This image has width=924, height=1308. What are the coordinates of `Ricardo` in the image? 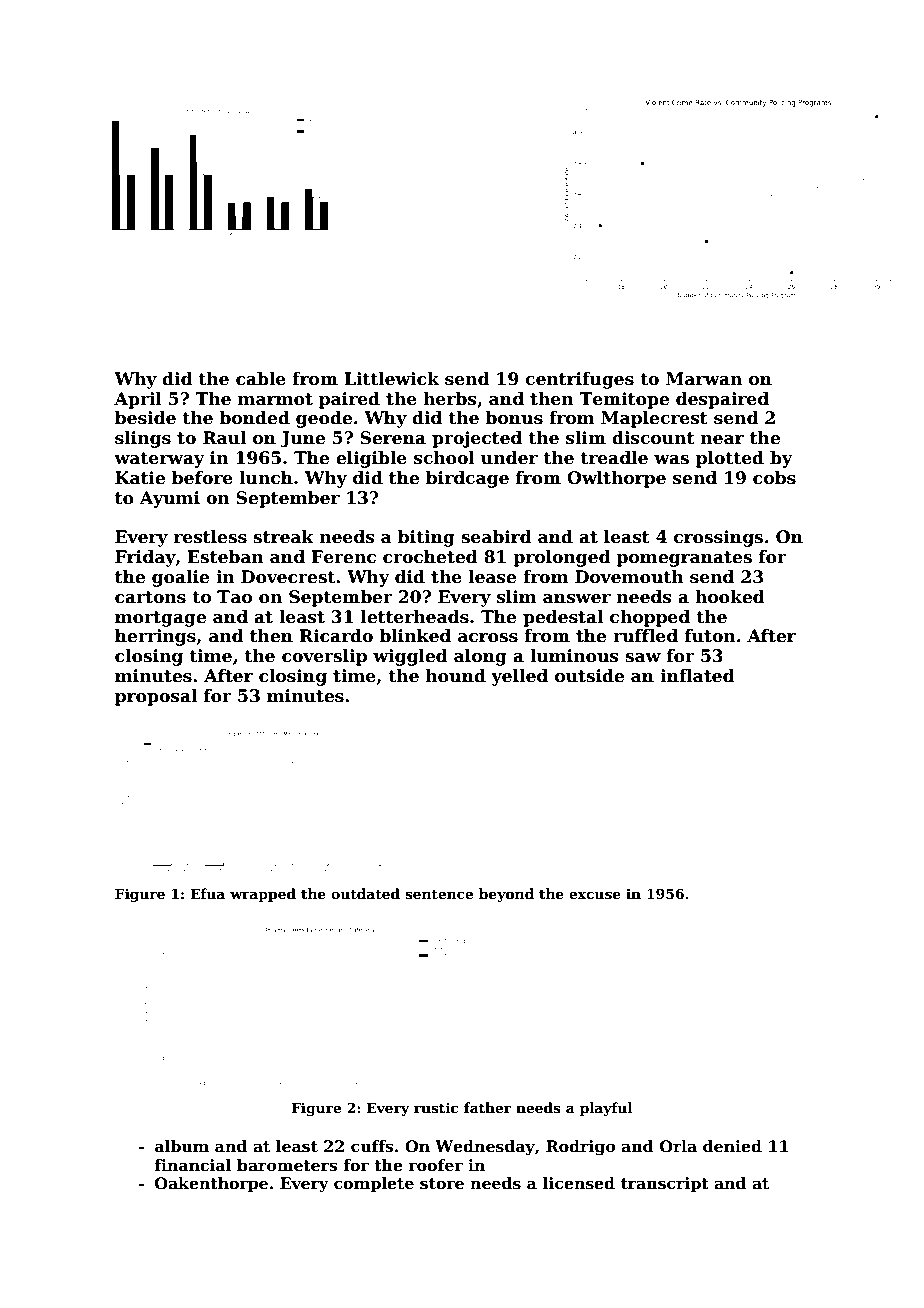 It's located at (336, 636).
